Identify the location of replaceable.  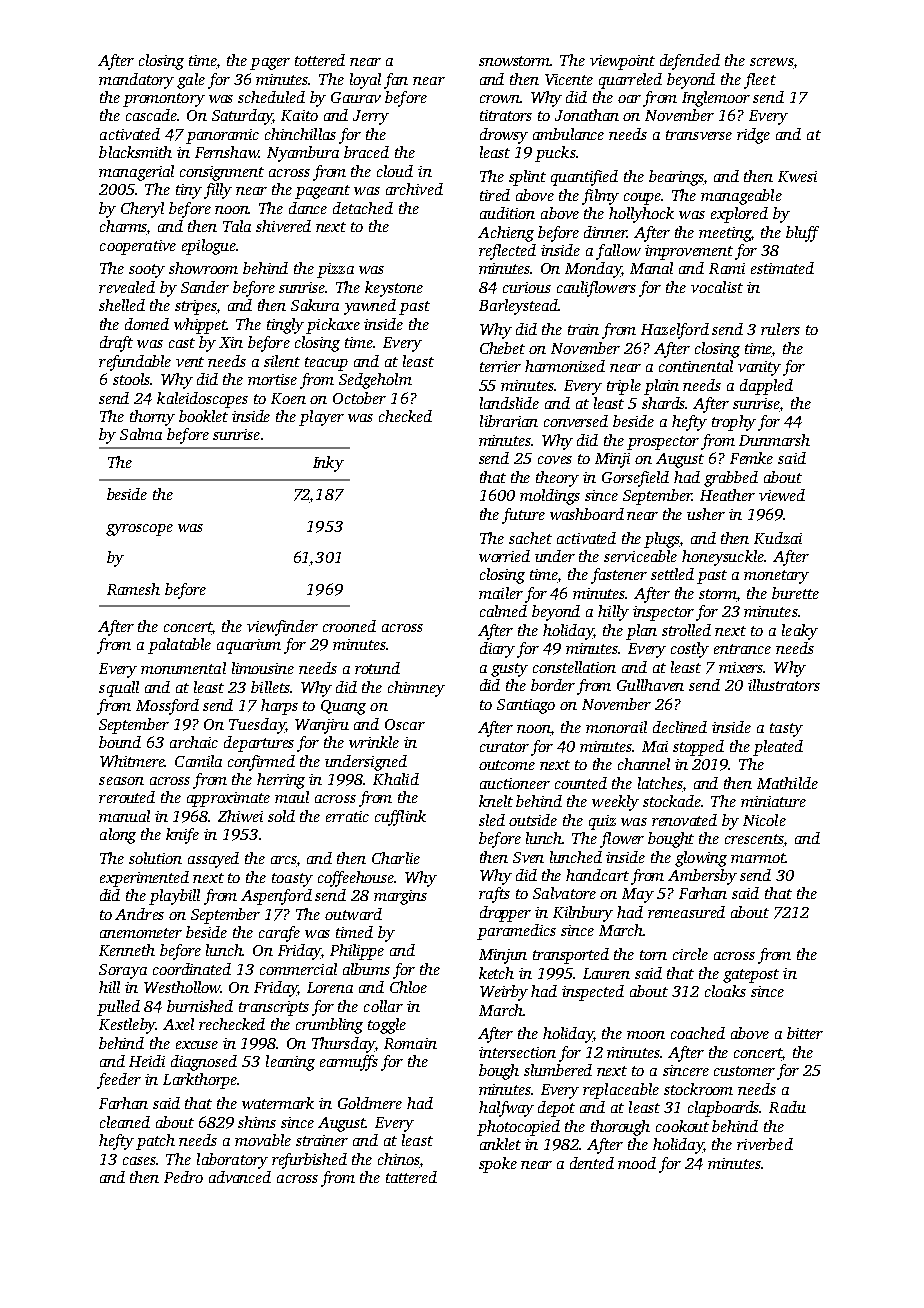
(621, 1091).
